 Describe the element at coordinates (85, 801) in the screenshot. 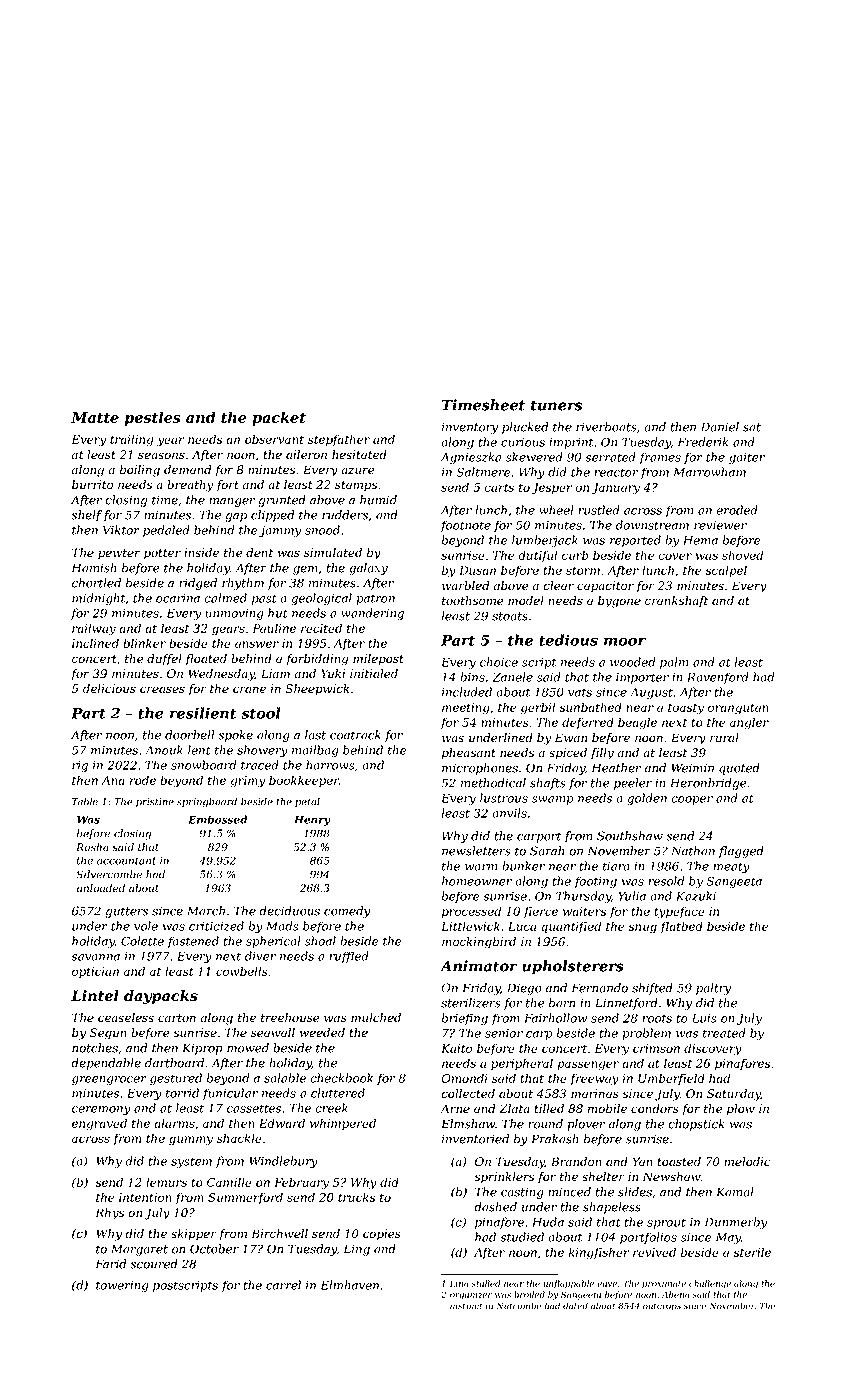

I see `Table` at that location.
